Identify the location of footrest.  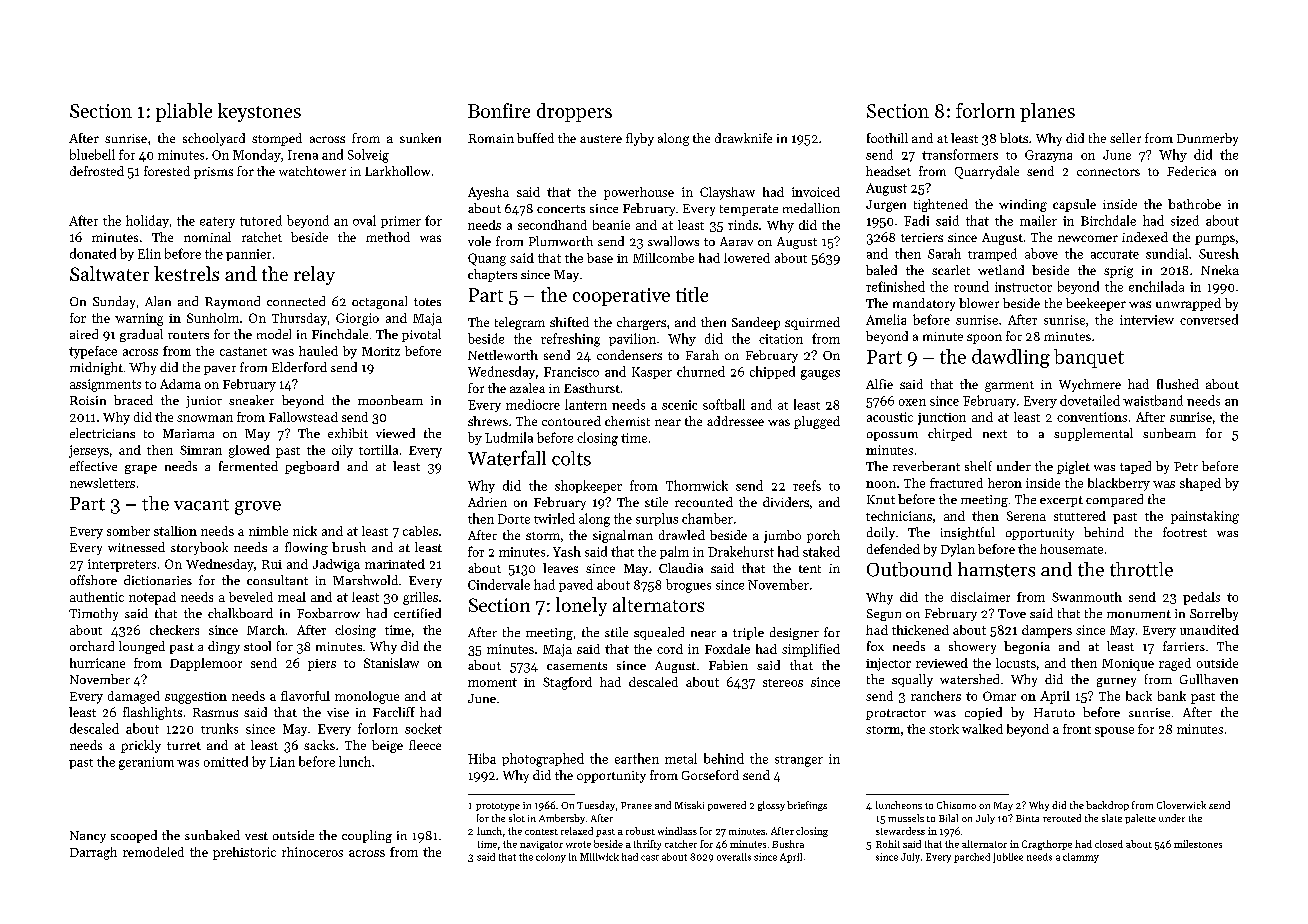
(1185, 532).
